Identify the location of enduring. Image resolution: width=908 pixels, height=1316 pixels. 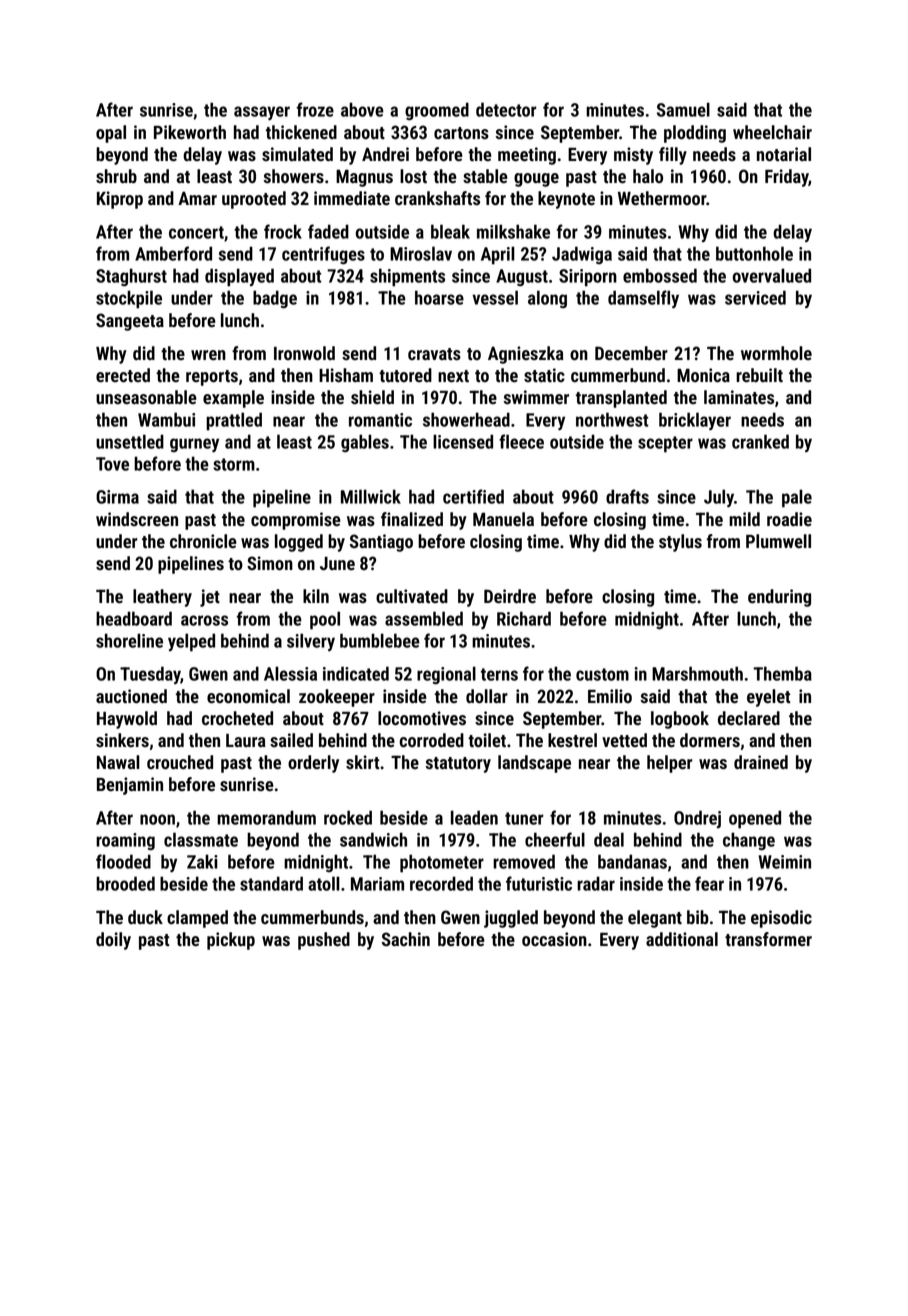
(779, 598).
